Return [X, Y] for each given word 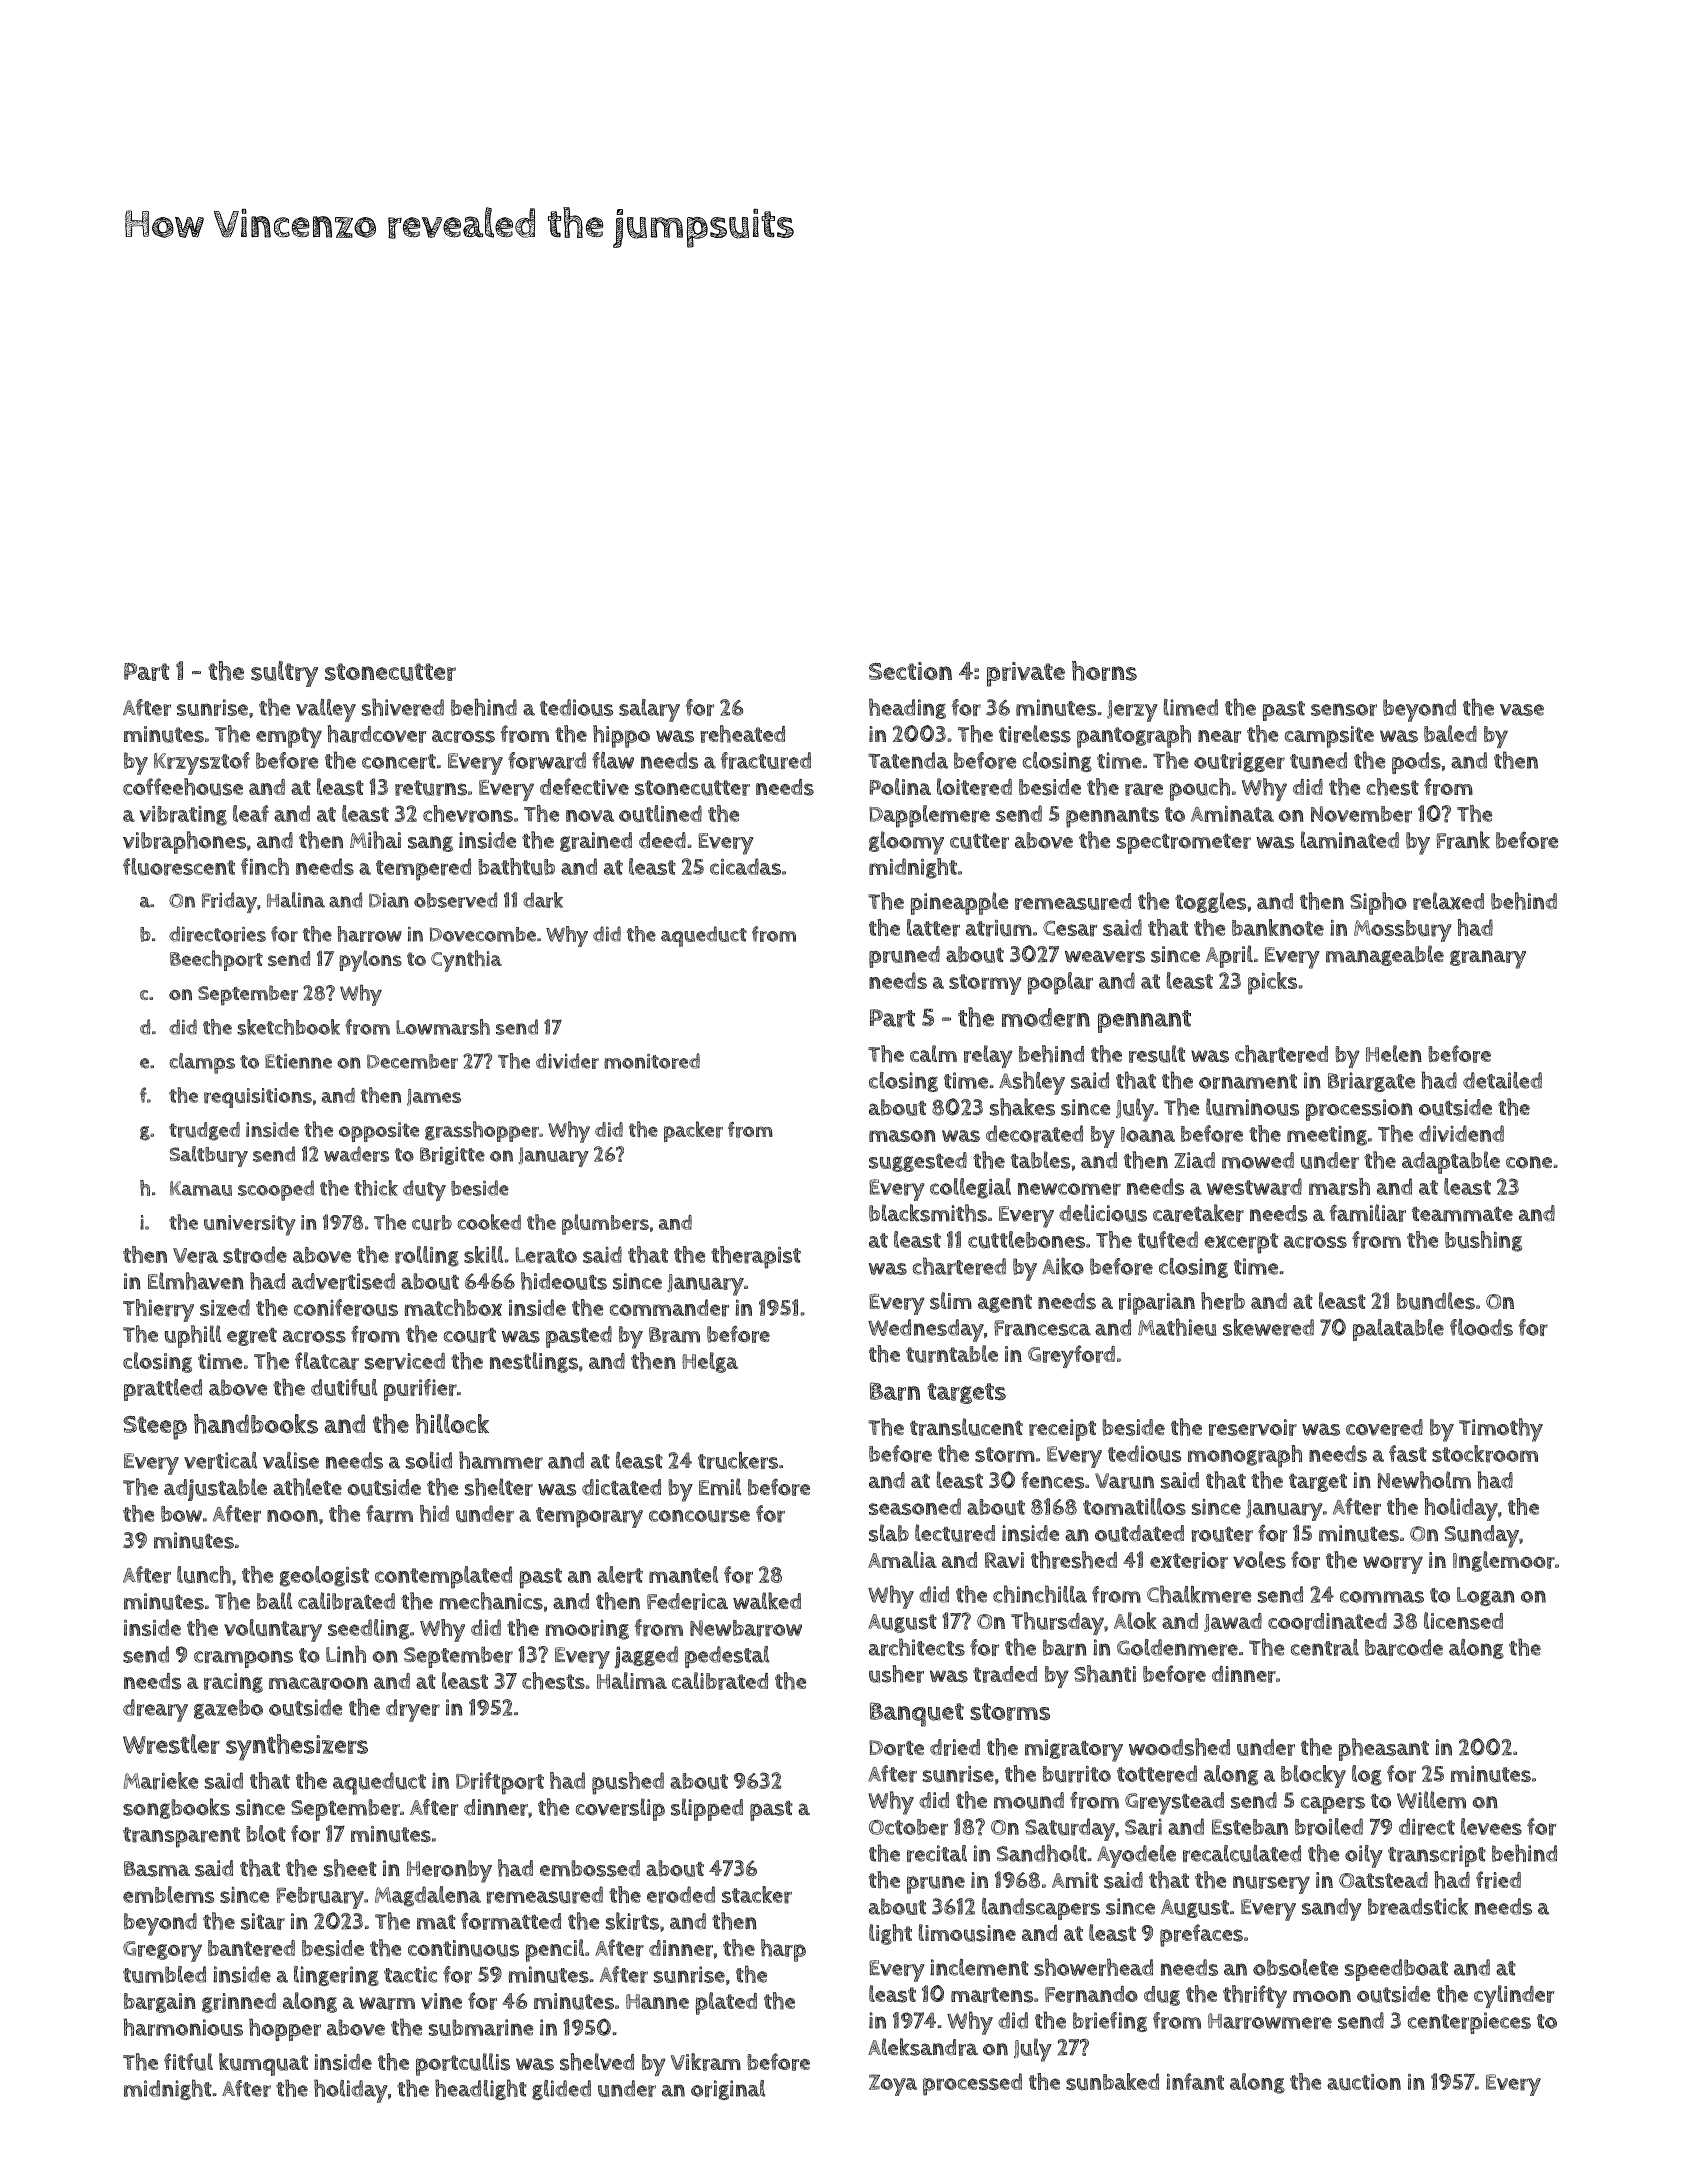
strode [255, 1255]
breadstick [1418, 1906]
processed [972, 2084]
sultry [284, 674]
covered [1384, 1427]
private [1026, 674]
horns [1104, 671]
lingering [336, 1976]
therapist [756, 1257]
